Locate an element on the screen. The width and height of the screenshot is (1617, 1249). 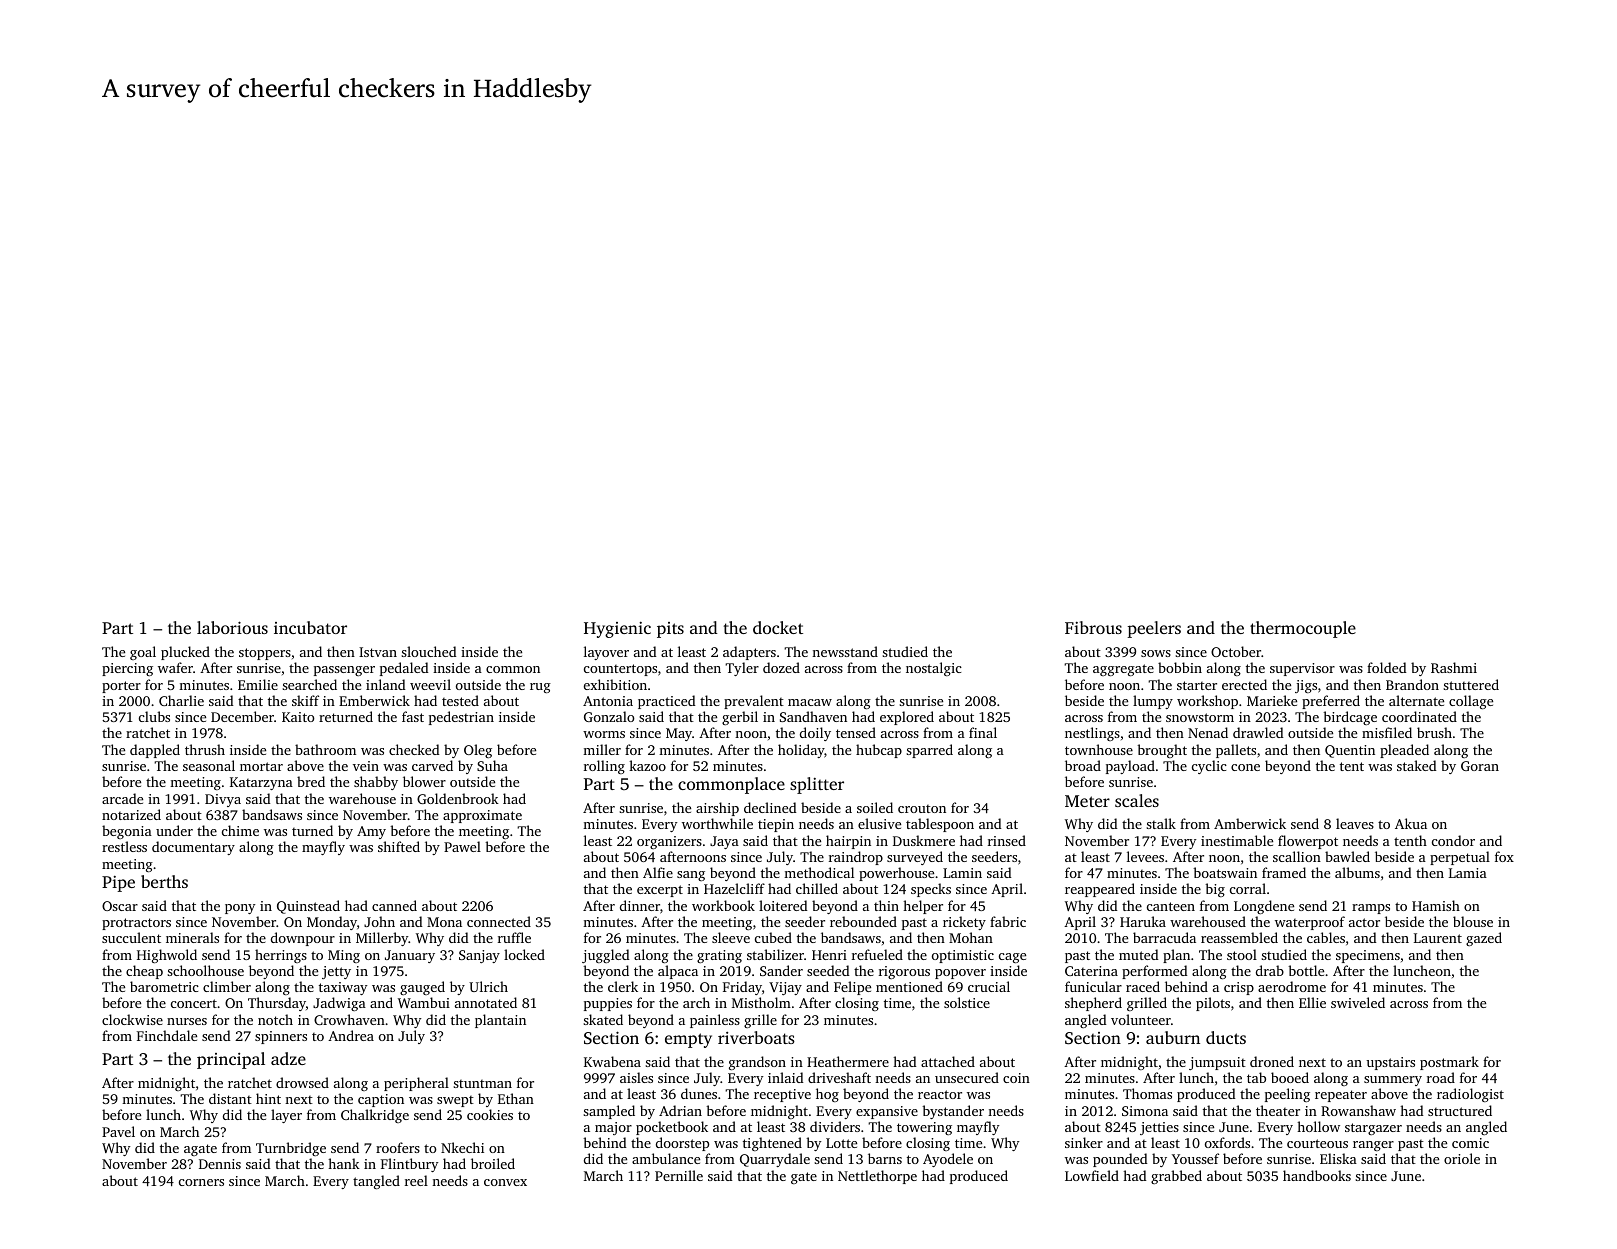
climber is located at coordinates (227, 986).
